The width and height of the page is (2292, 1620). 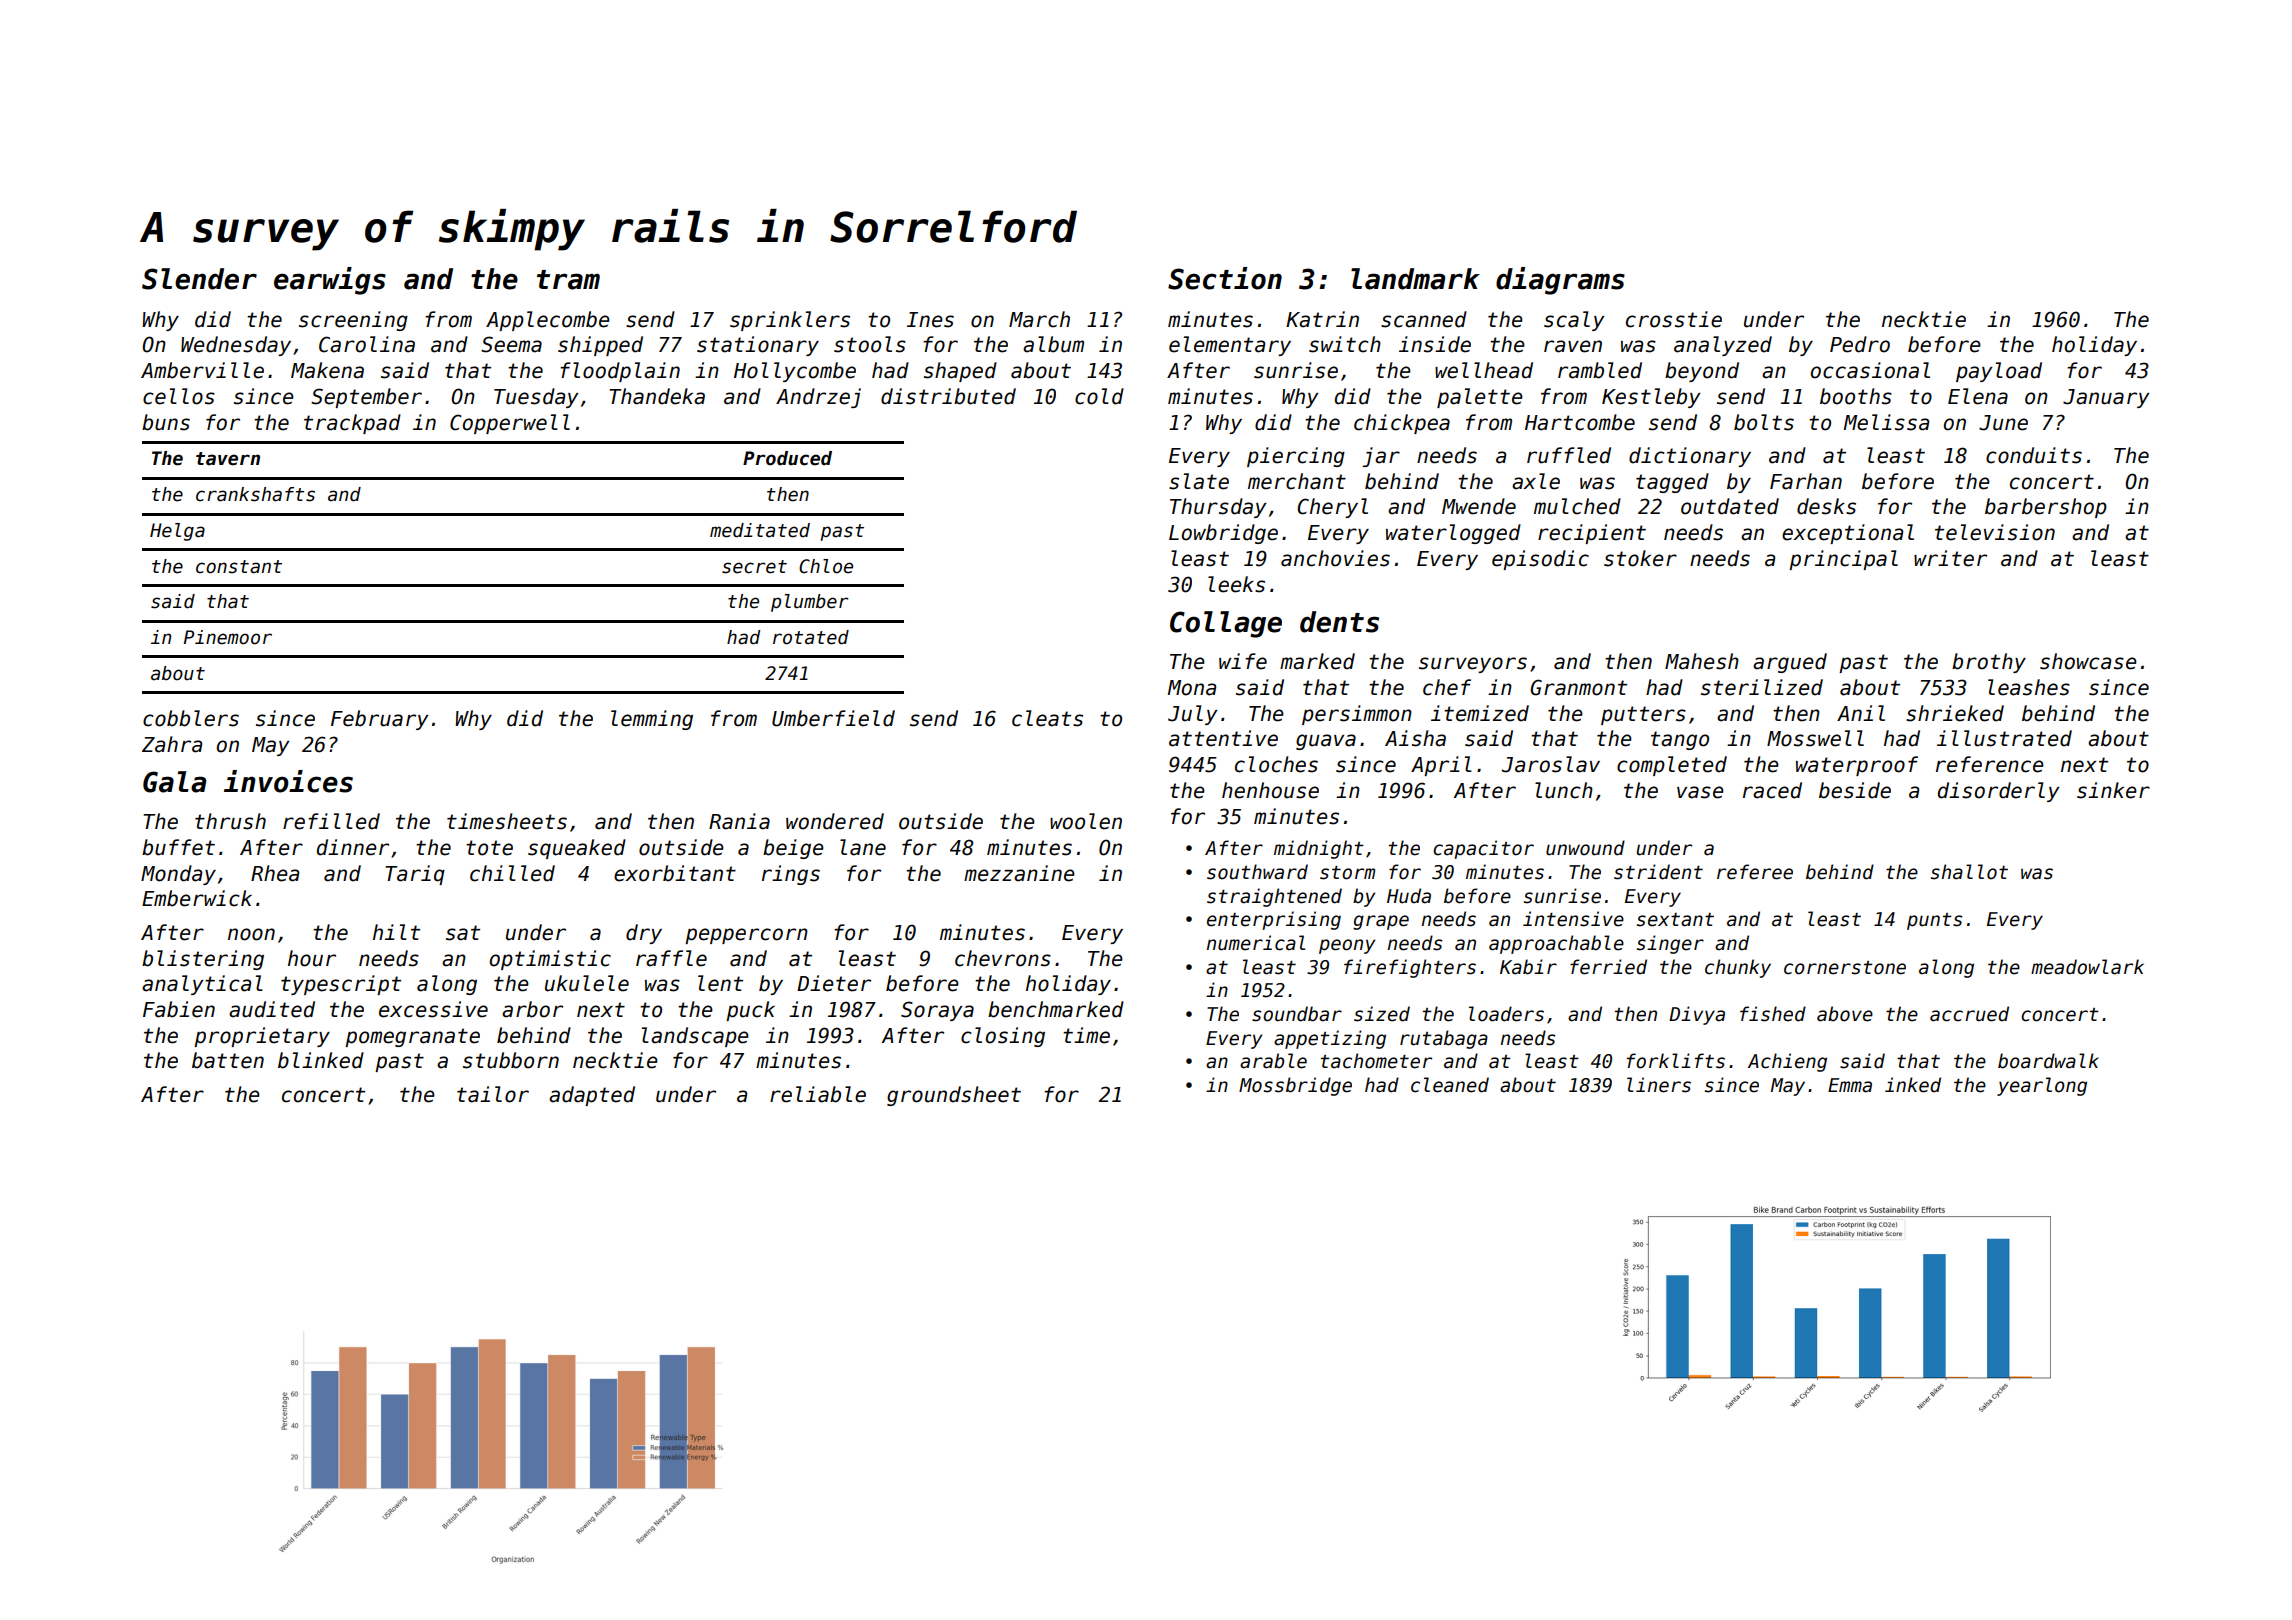 What do you see at coordinates (288, 781) in the page?
I see `invoices` at bounding box center [288, 781].
